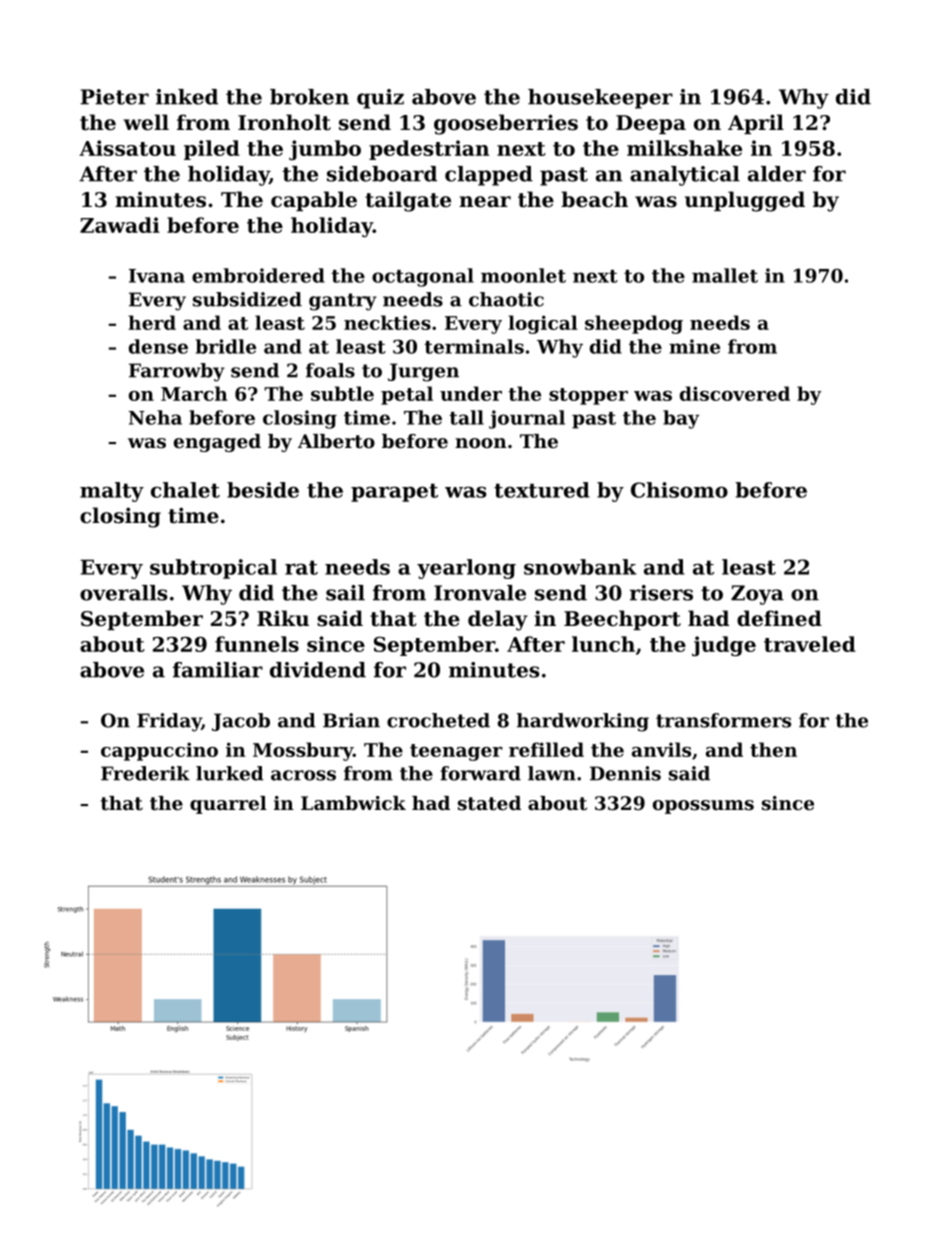  What do you see at coordinates (724, 646) in the image?
I see `judge` at bounding box center [724, 646].
